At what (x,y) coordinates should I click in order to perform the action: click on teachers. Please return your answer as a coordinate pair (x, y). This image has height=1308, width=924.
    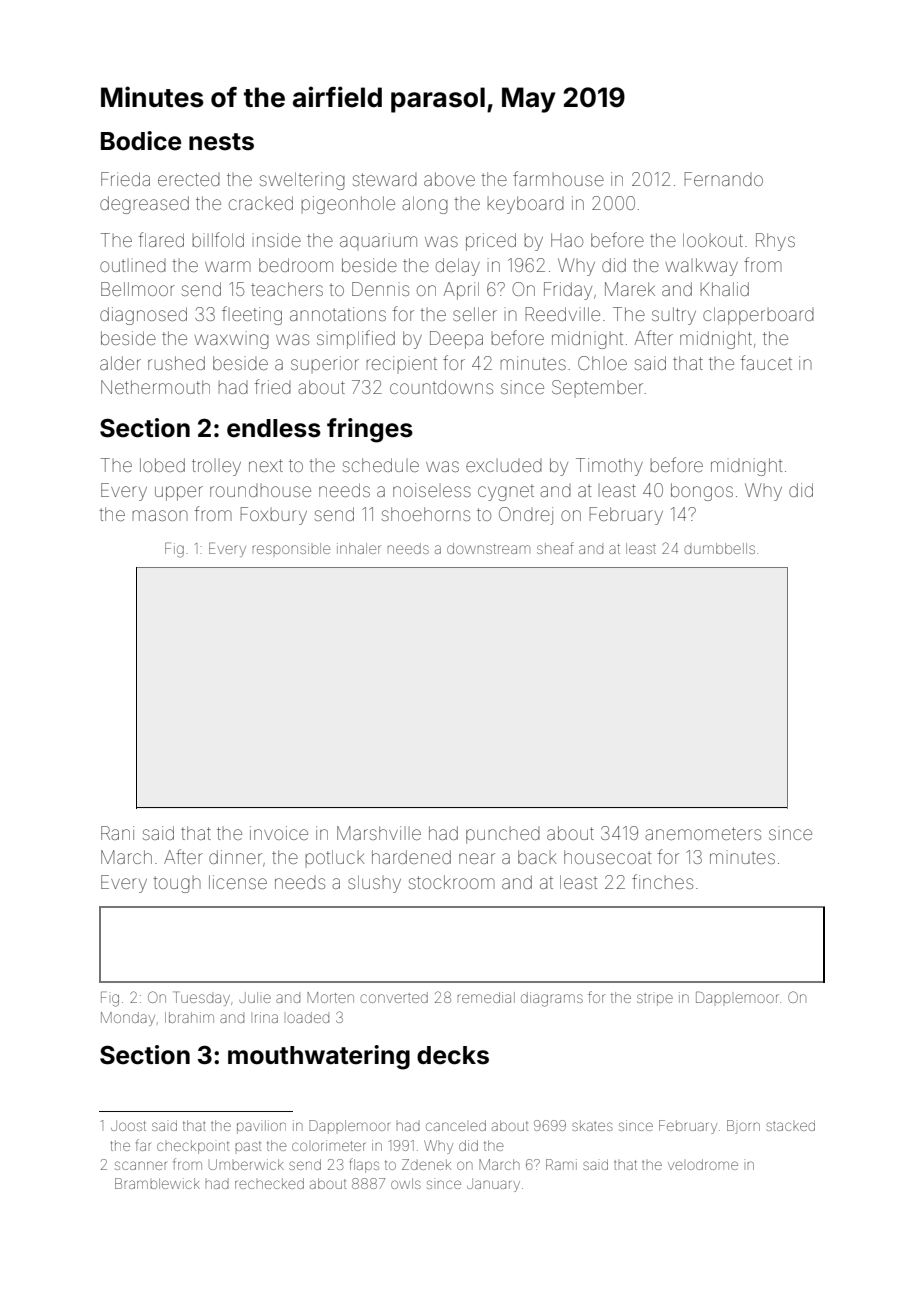
    Looking at the image, I should click on (287, 289).
